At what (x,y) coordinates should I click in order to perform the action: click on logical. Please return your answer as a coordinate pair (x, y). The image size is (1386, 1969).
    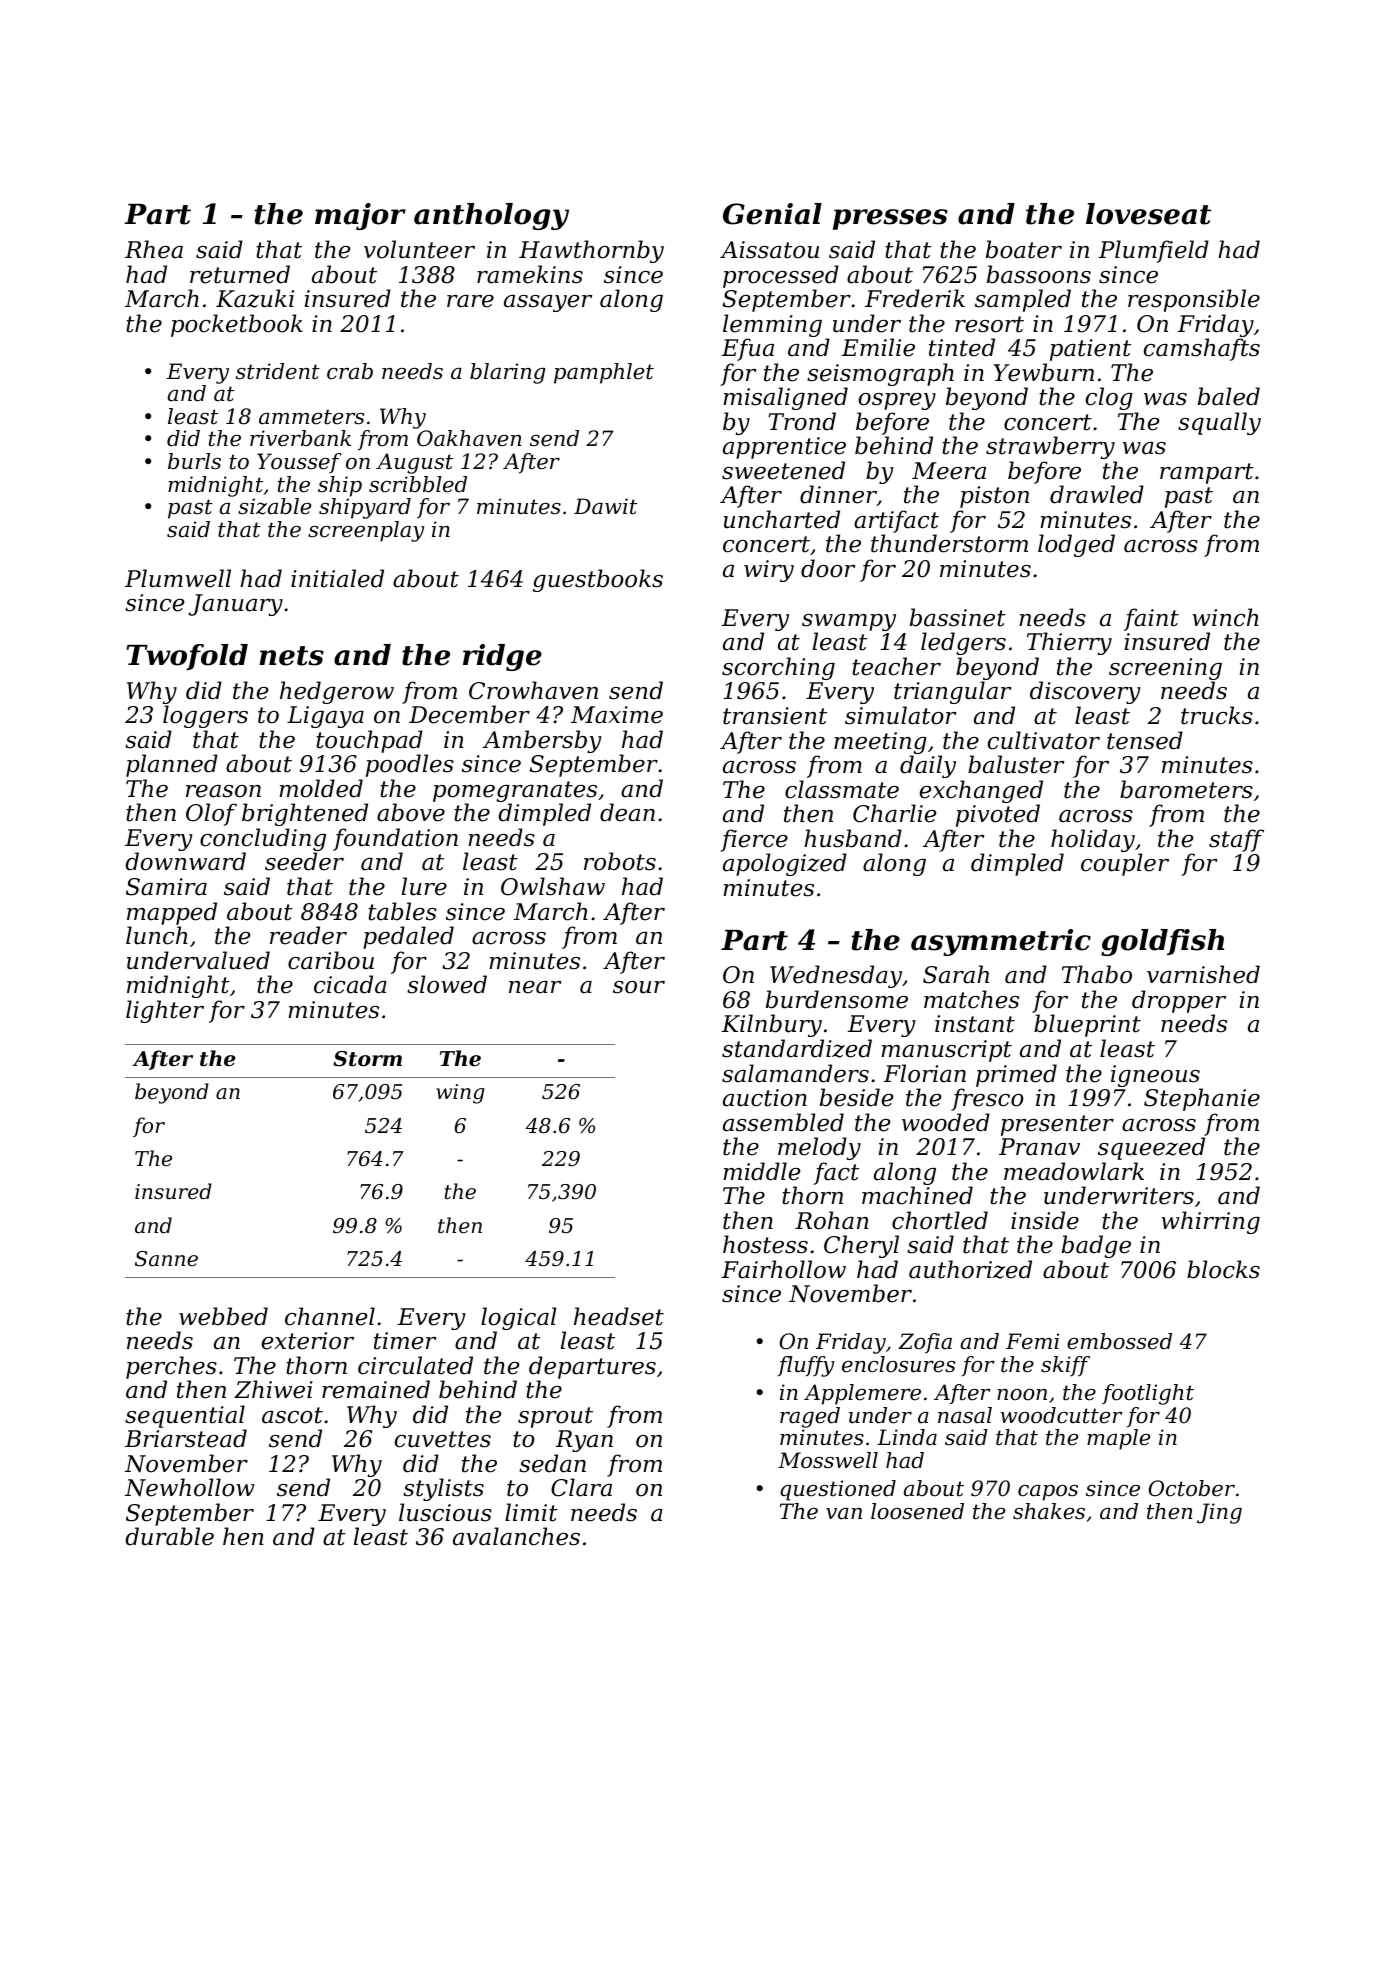
    Looking at the image, I should click on (518, 1318).
